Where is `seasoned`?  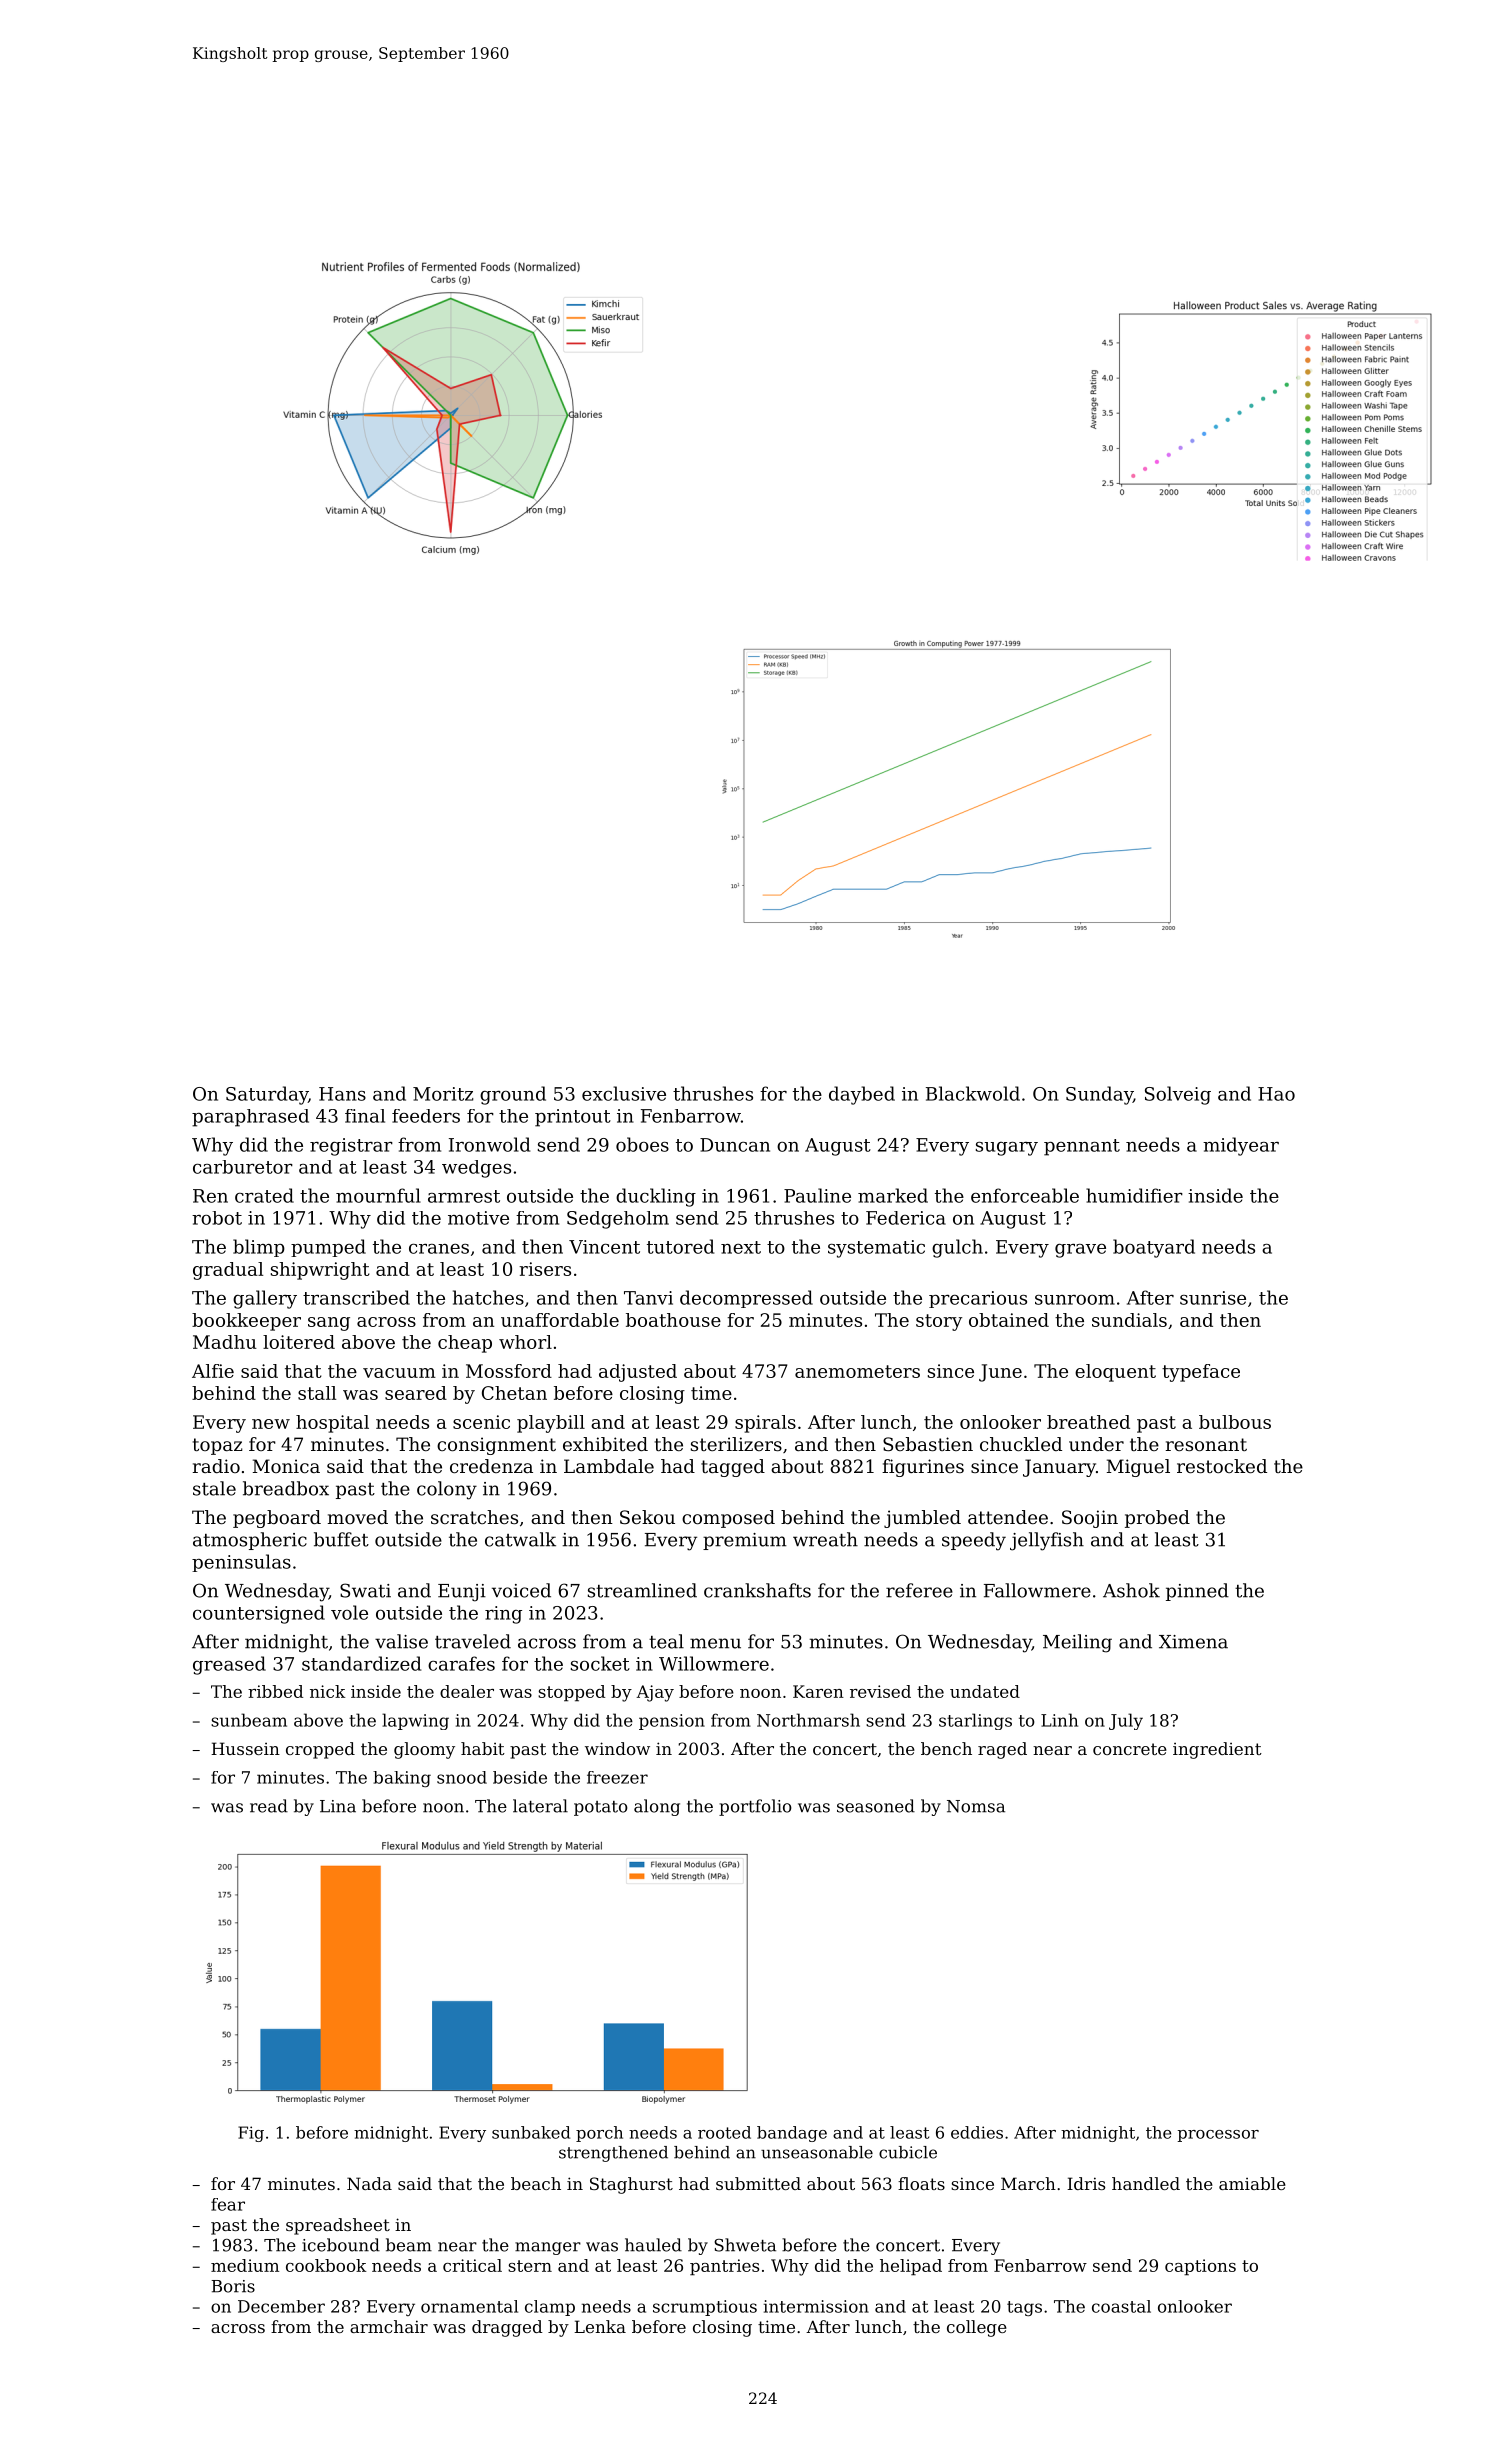 seasoned is located at coordinates (876, 1806).
